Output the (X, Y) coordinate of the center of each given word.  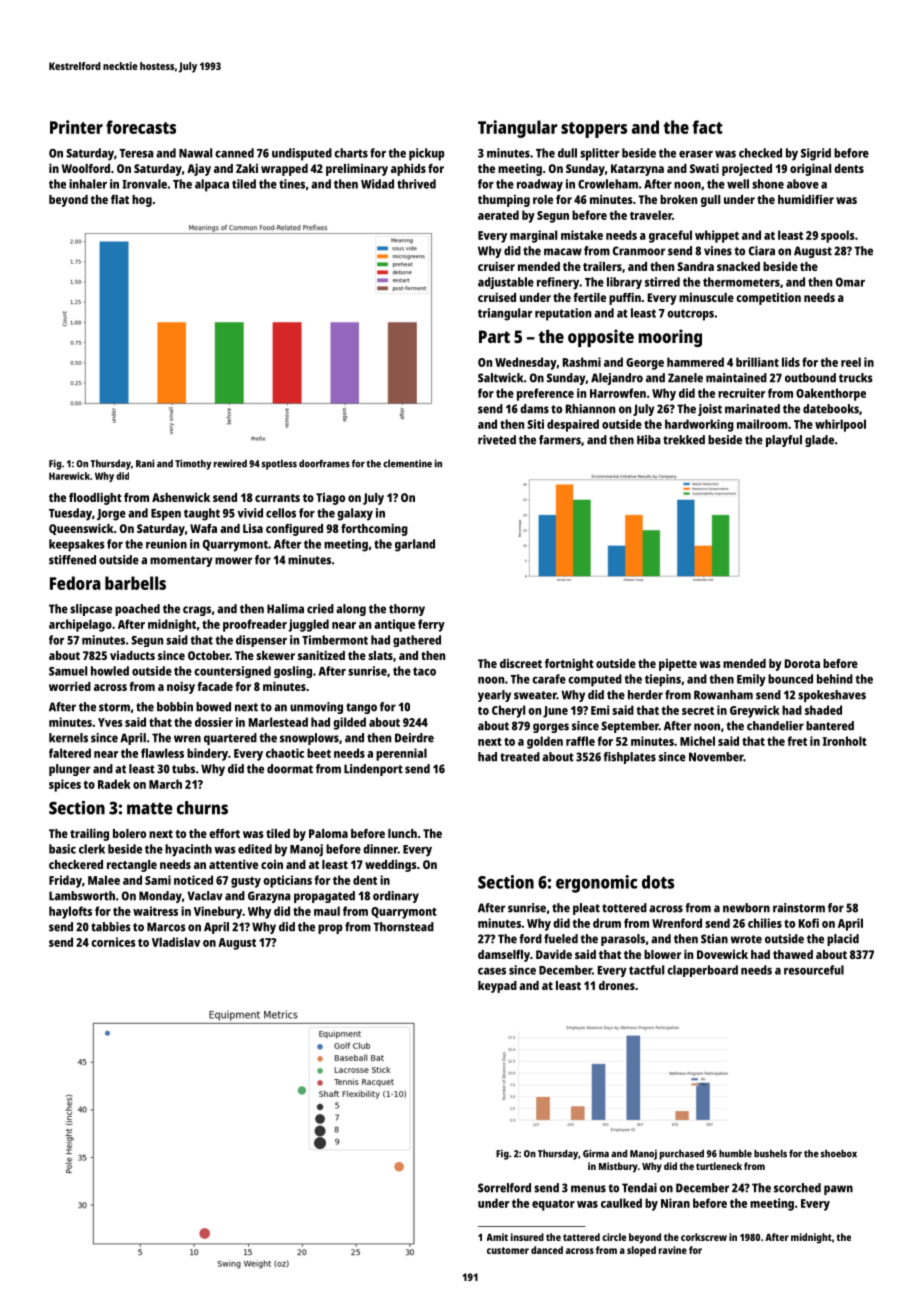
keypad (497, 987)
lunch (402, 833)
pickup (427, 154)
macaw (563, 252)
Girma (596, 1153)
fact (707, 127)
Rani (145, 463)
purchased (682, 1155)
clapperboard (702, 971)
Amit (497, 1237)
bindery (207, 754)
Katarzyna (637, 170)
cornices (113, 942)
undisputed (302, 154)
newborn (746, 908)
